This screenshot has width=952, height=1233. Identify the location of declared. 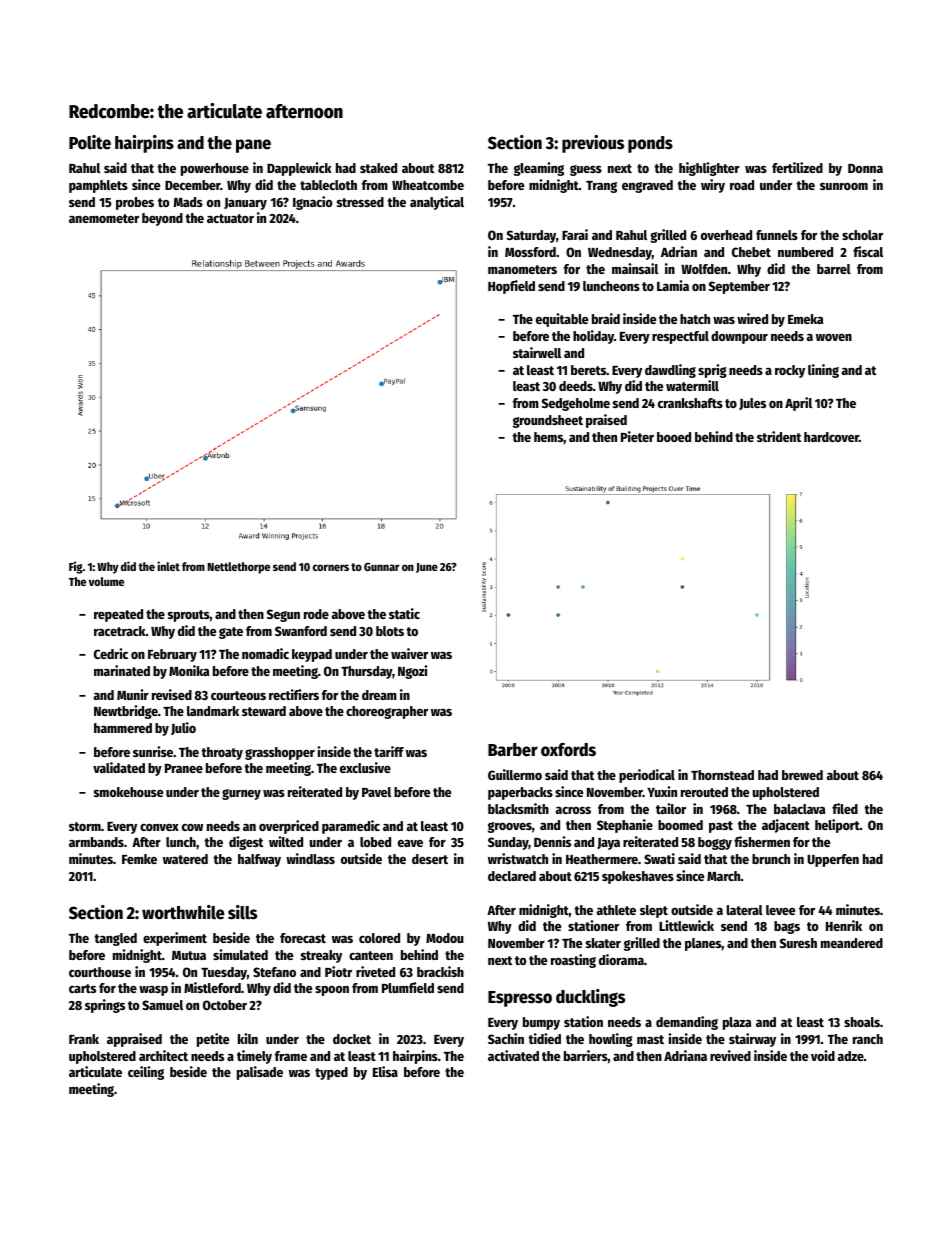
(512, 876).
